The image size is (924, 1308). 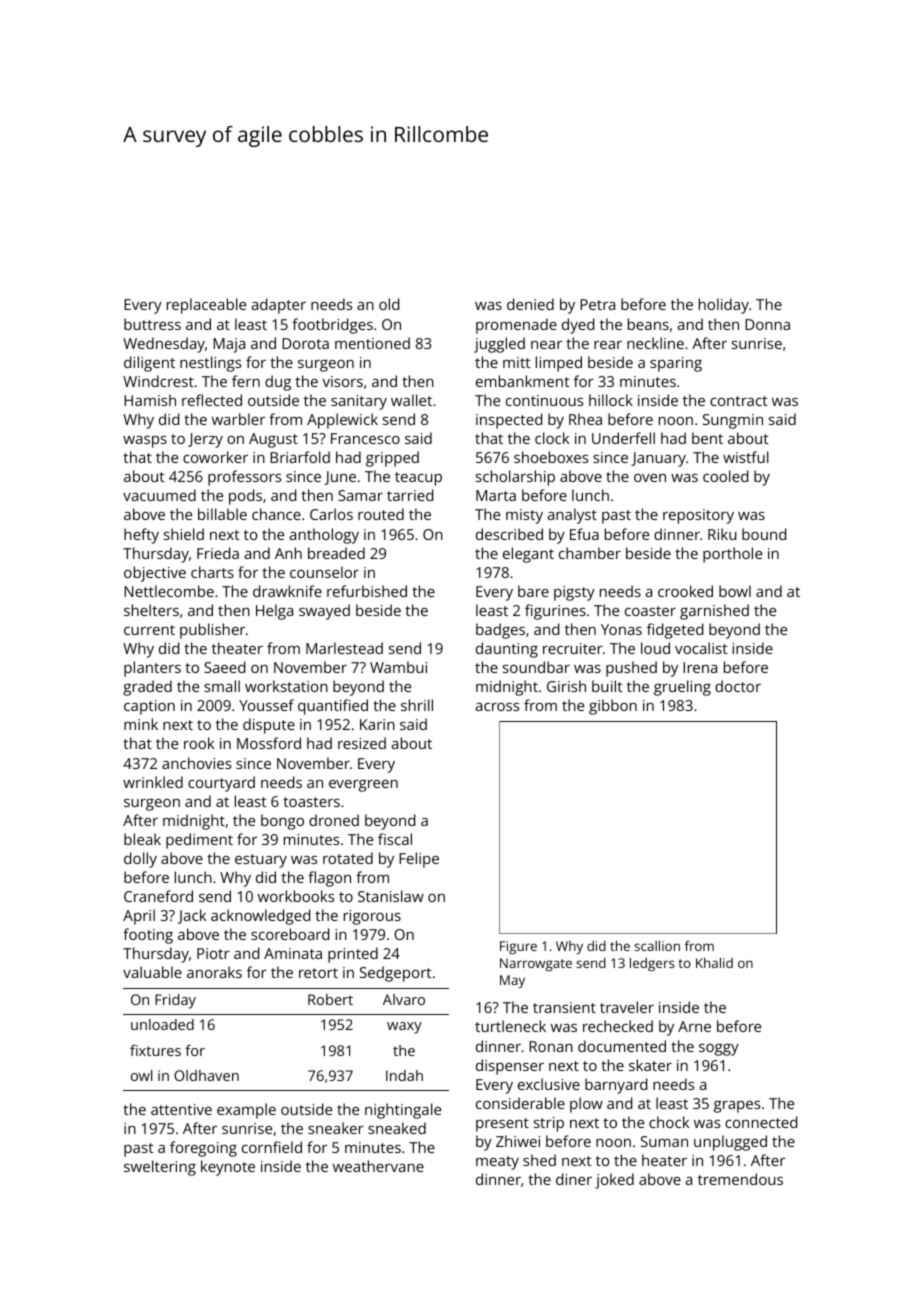 What do you see at coordinates (523, 381) in the screenshot?
I see `embankment` at bounding box center [523, 381].
